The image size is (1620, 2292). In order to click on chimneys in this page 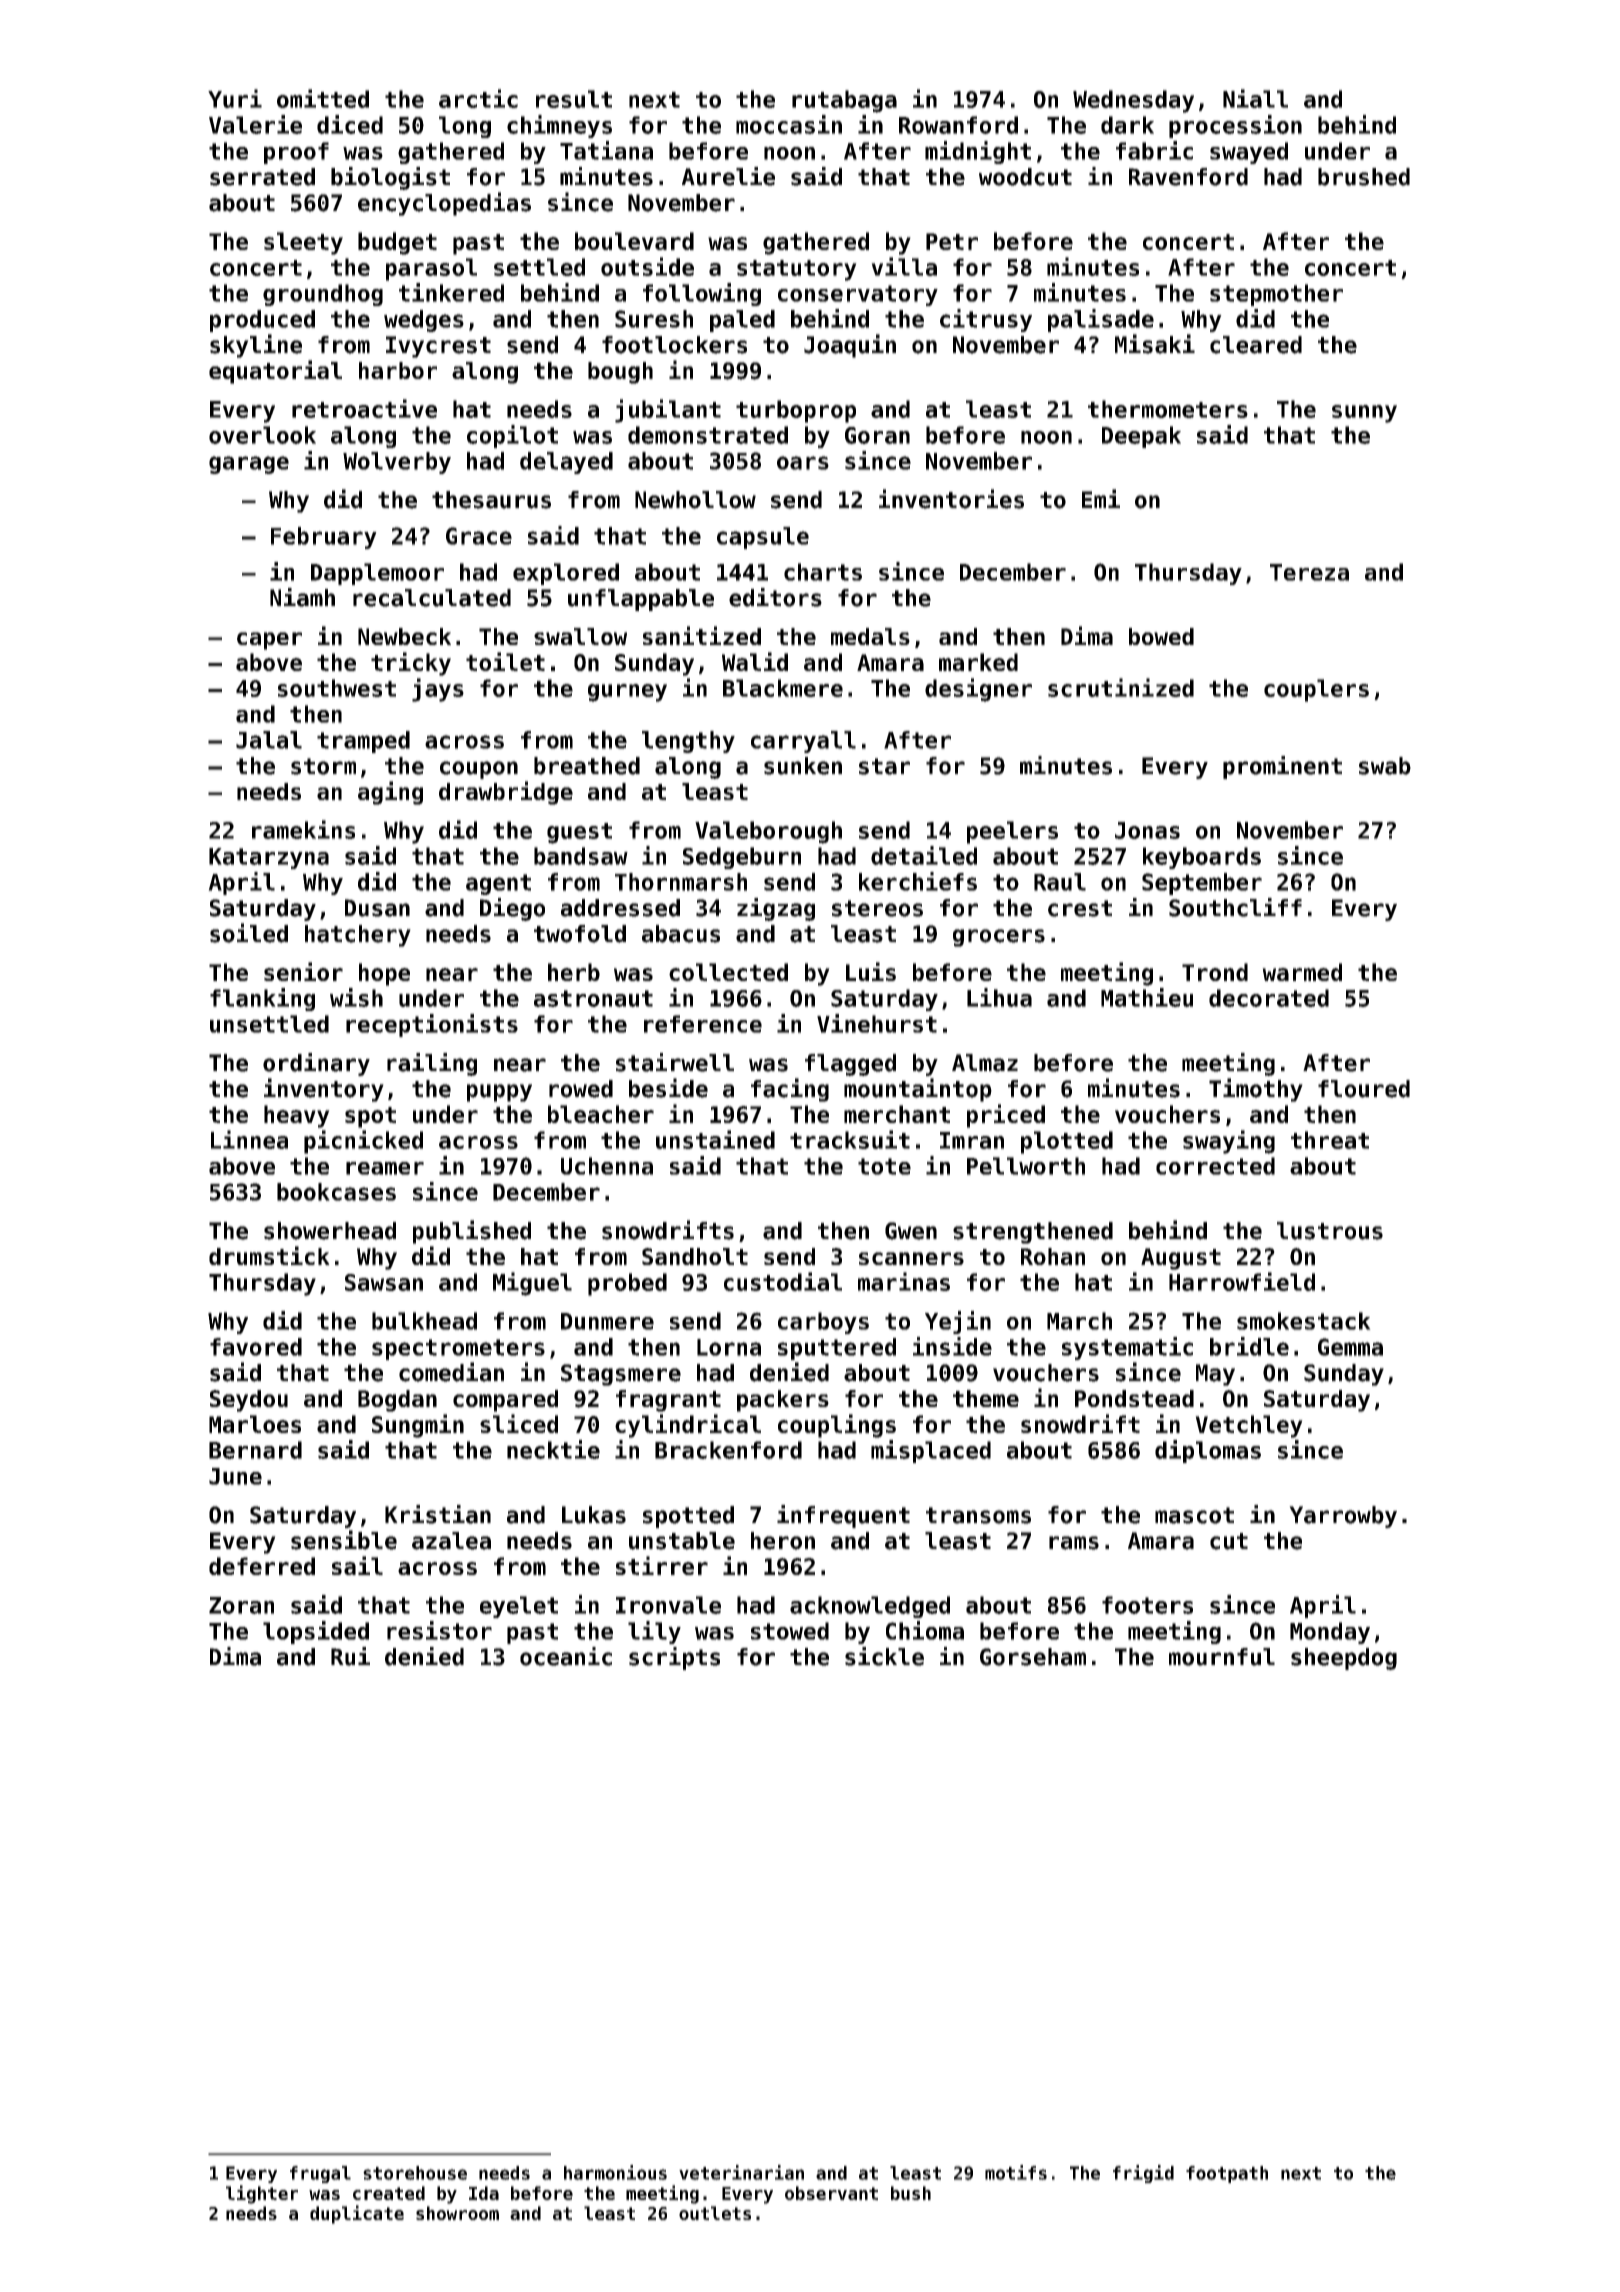, I will do `click(559, 126)`.
